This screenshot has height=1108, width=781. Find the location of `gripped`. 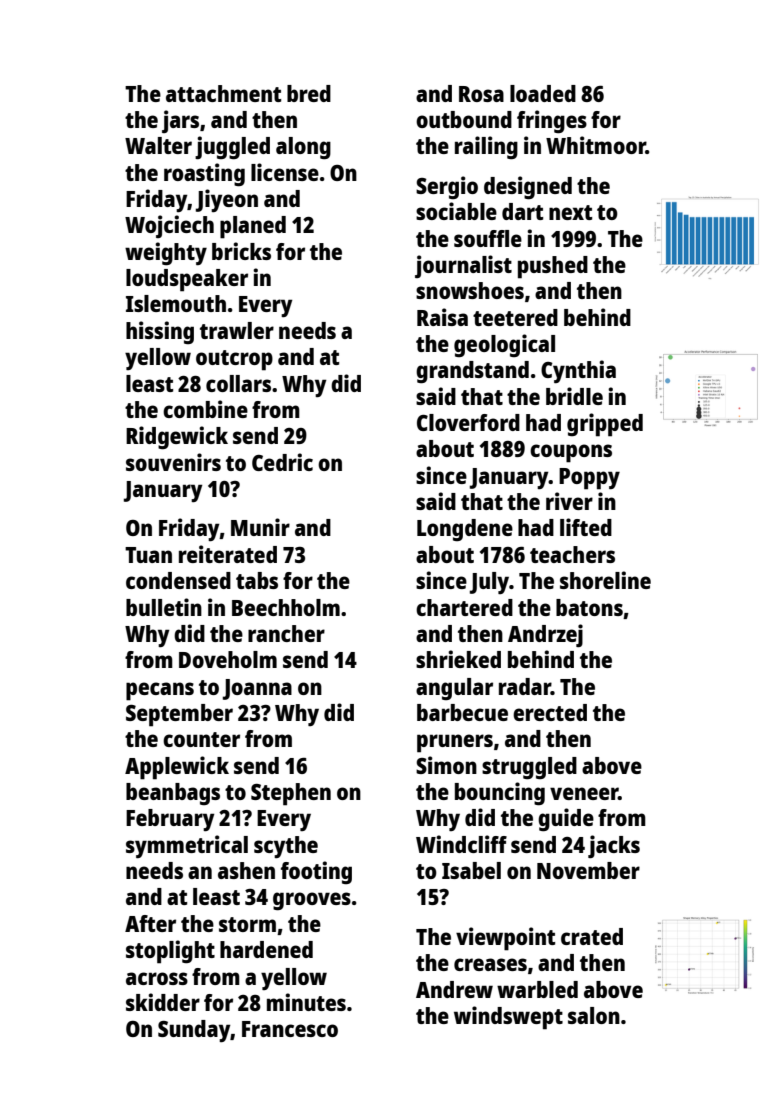

gripped is located at coordinates (605, 425).
